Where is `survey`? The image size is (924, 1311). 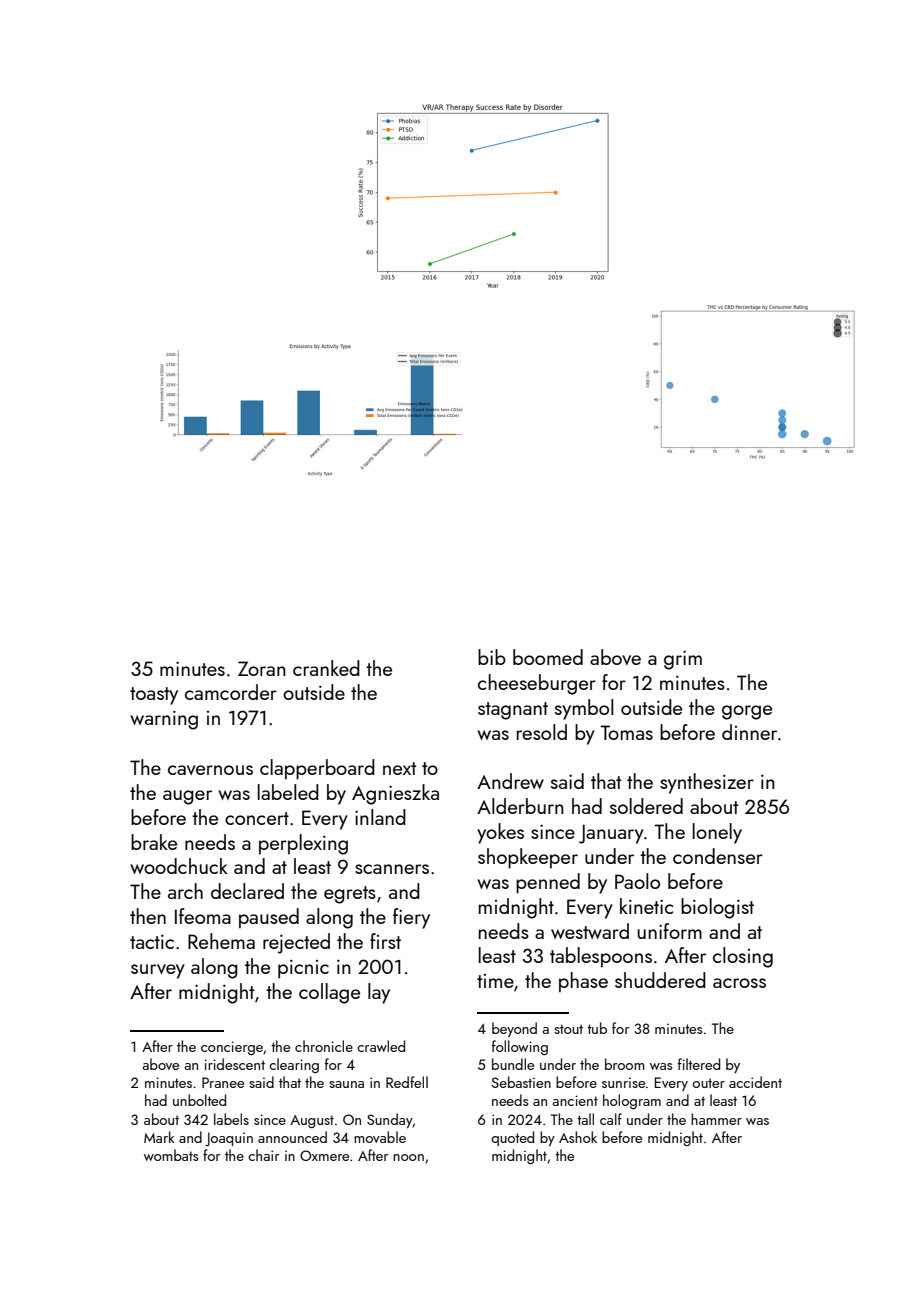 survey is located at coordinates (158, 971).
